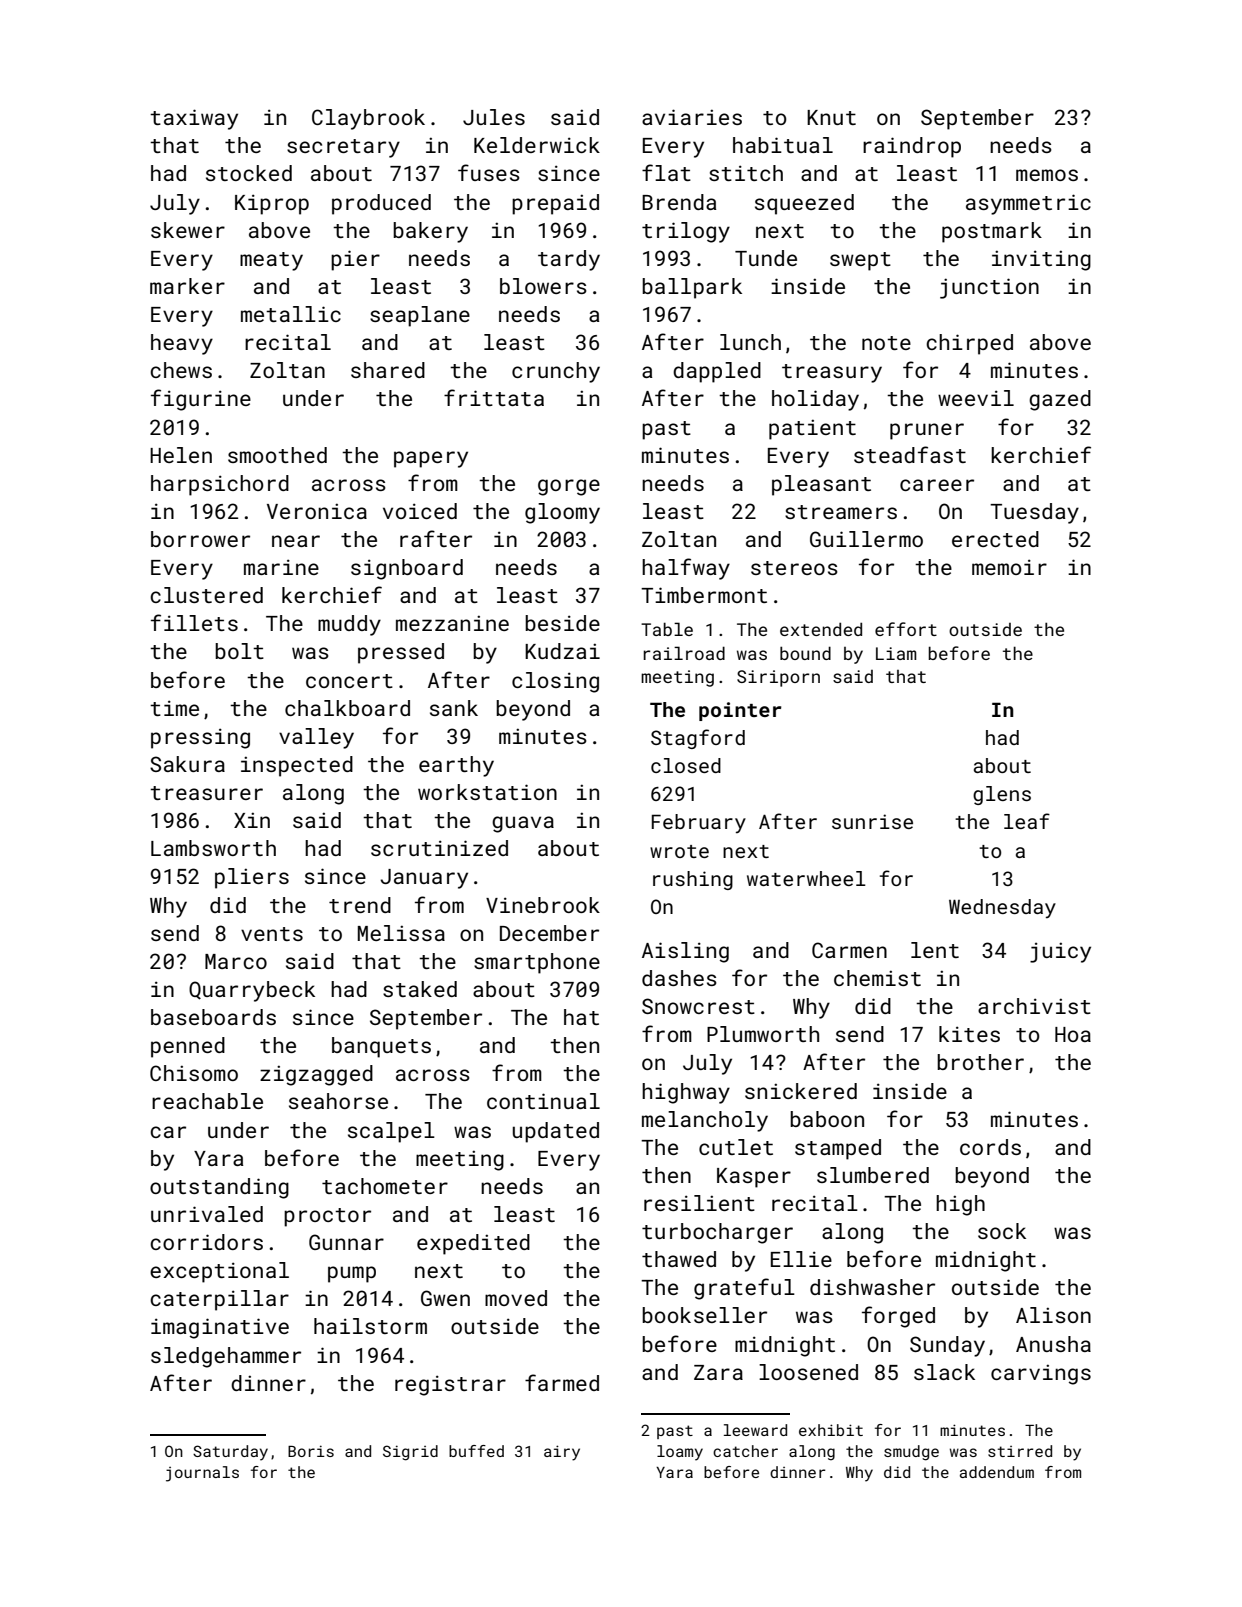 The height and width of the image is (1607, 1242). I want to click on beside, so click(562, 623).
